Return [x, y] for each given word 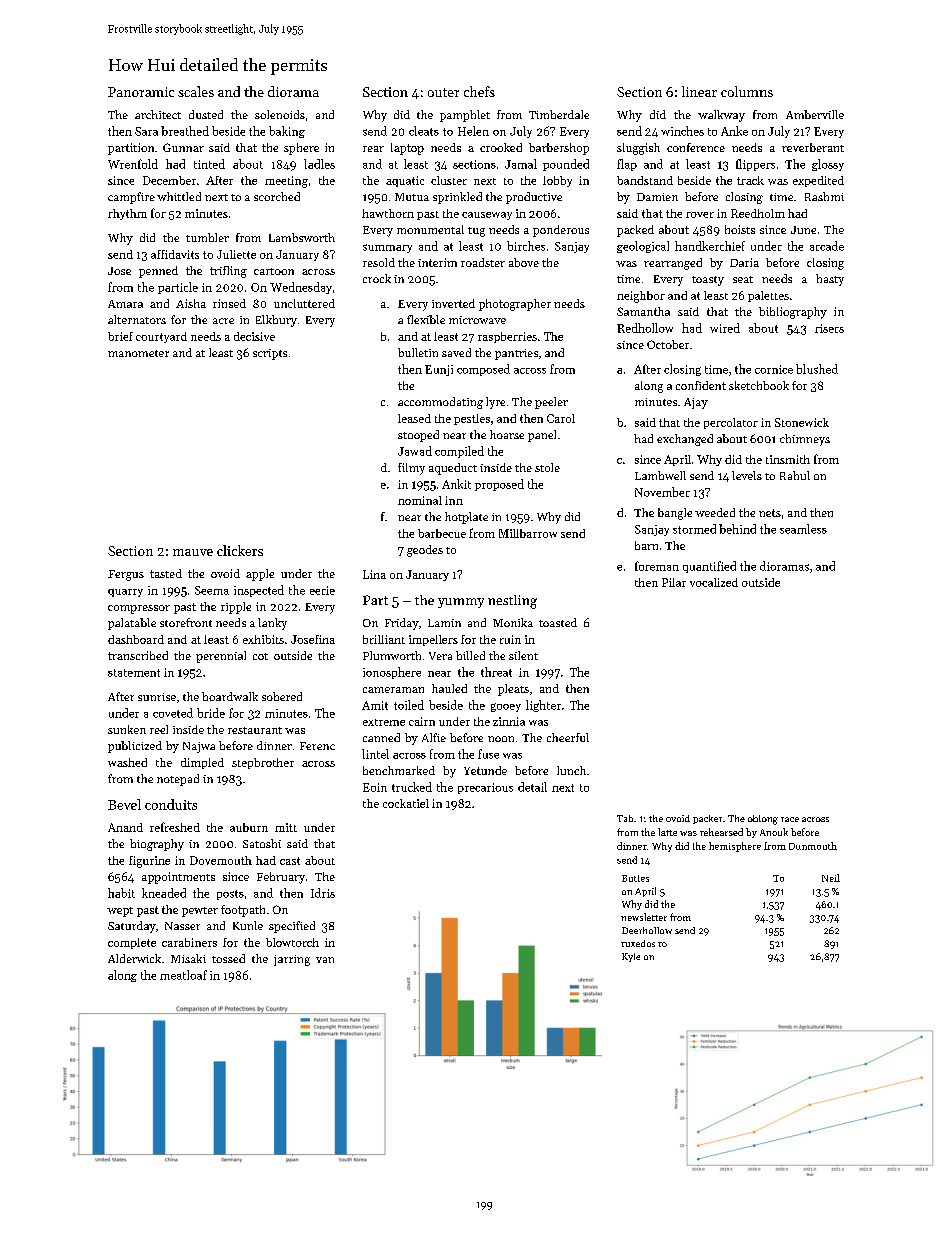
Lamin [444, 623]
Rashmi [824, 196]
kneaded [164, 893]
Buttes [635, 878]
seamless [803, 529]
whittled [179, 196]
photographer [515, 305]
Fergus [126, 575]
